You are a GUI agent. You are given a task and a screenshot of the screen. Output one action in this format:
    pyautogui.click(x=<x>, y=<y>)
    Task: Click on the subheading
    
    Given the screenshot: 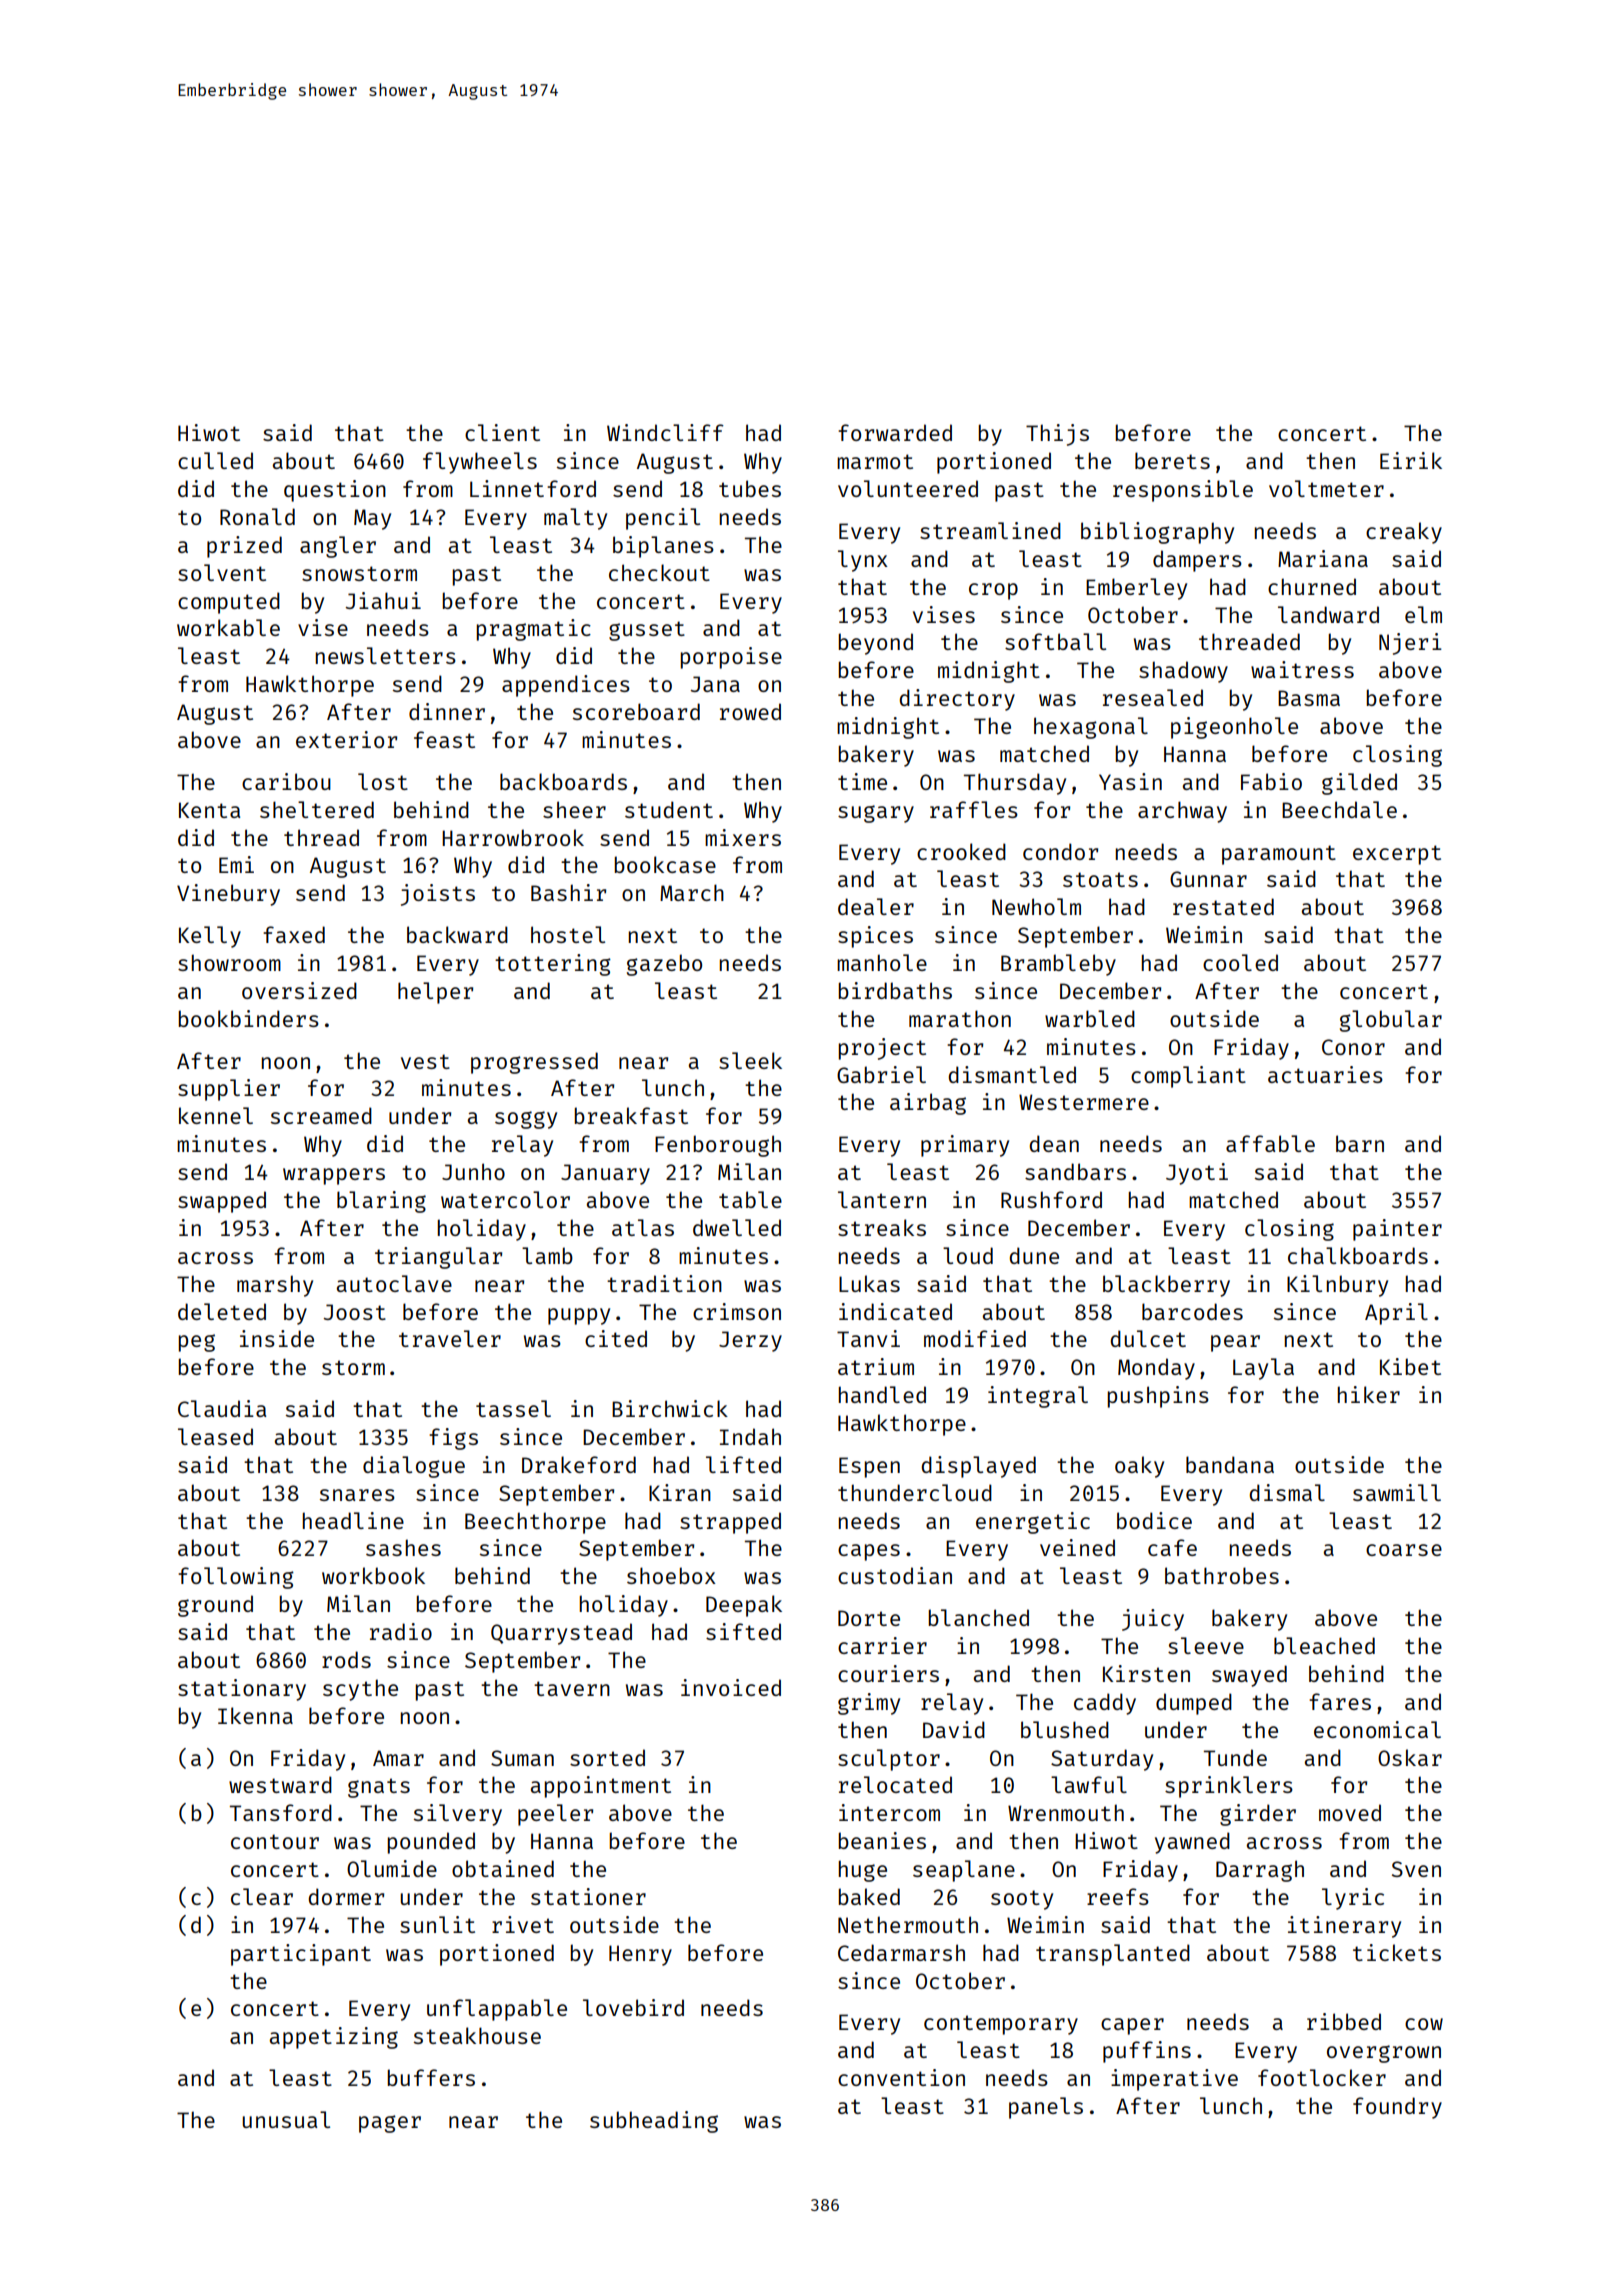 What is the action you would take?
    pyautogui.click(x=654, y=2122)
